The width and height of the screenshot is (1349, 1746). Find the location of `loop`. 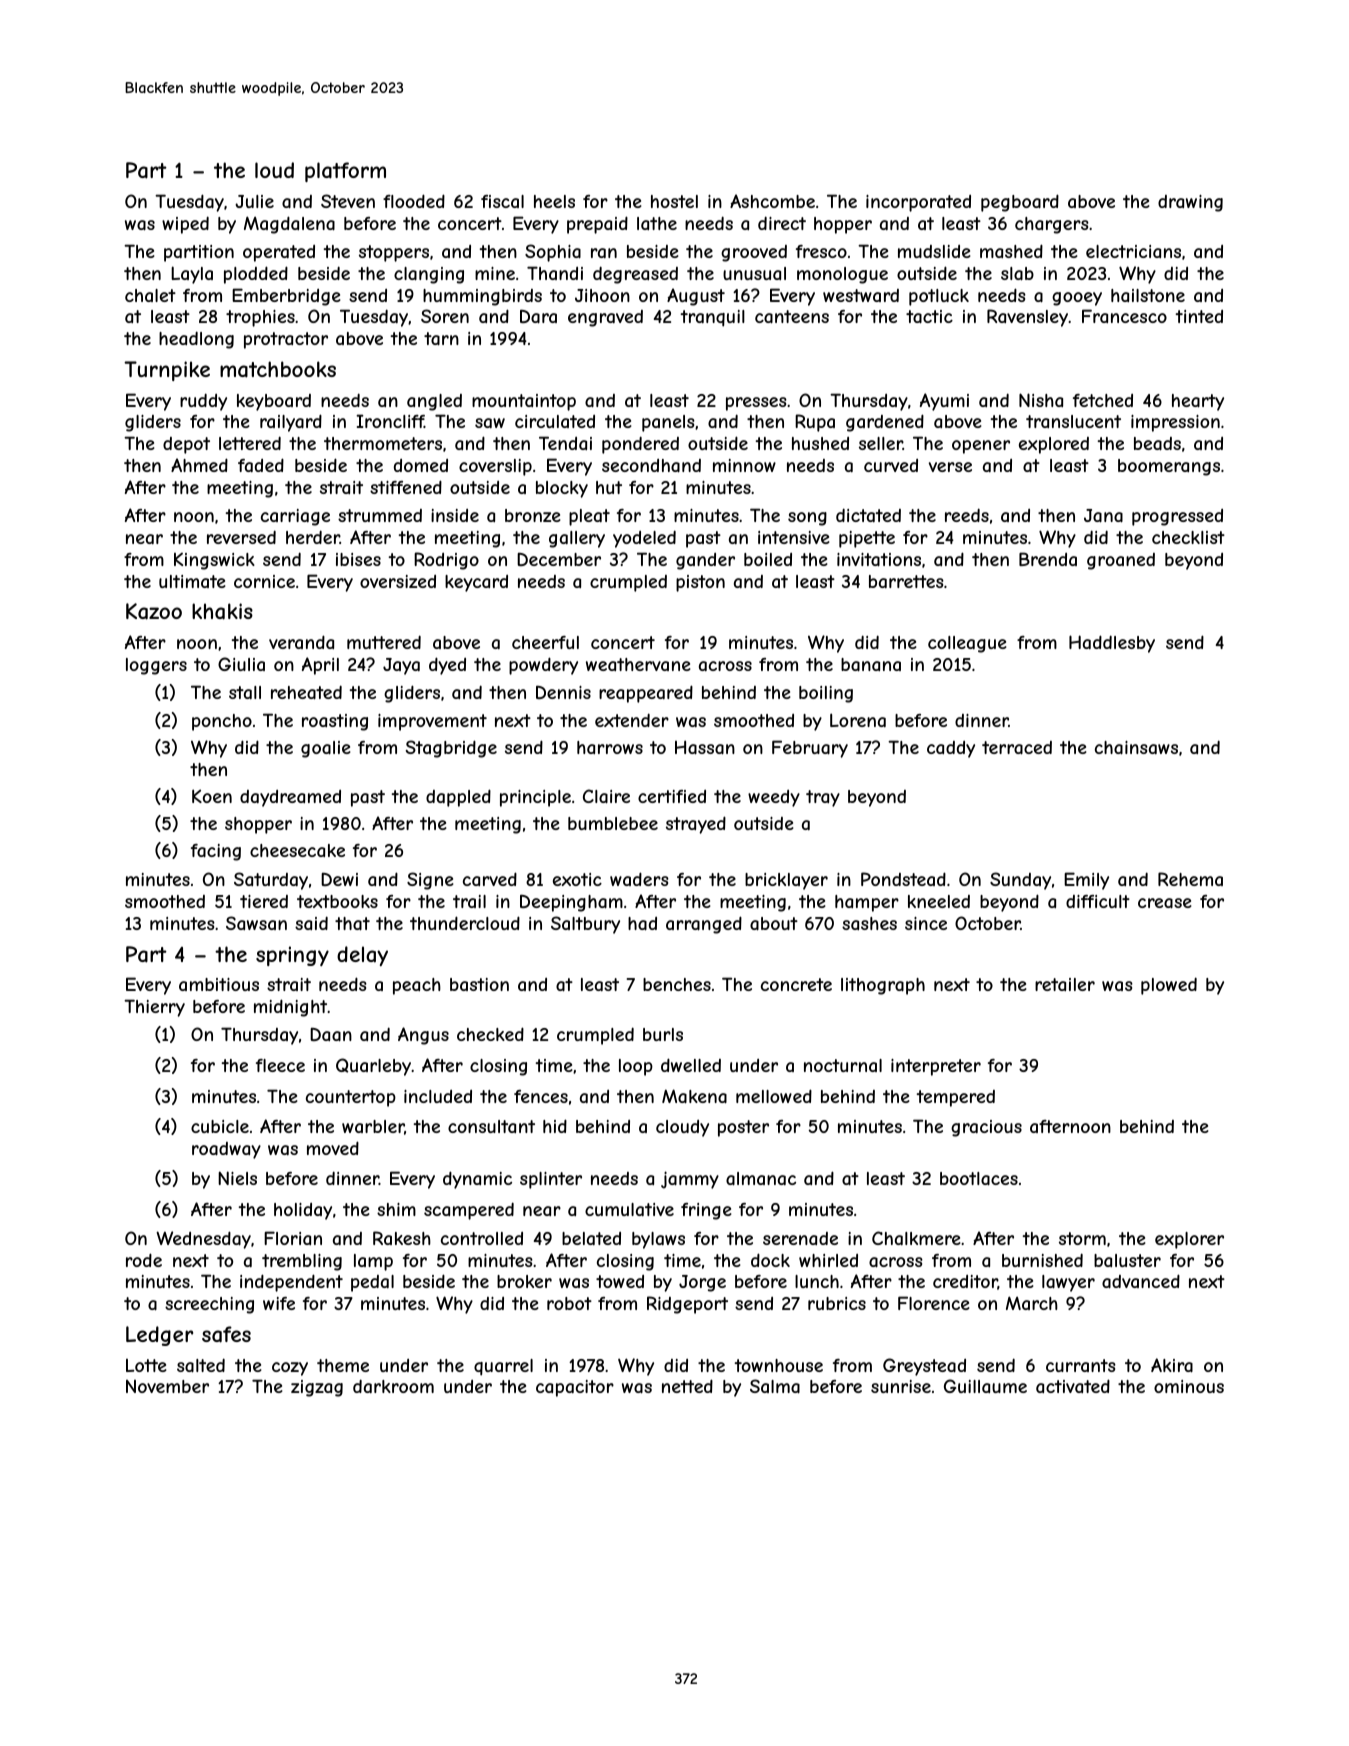

loop is located at coordinates (636, 1067).
